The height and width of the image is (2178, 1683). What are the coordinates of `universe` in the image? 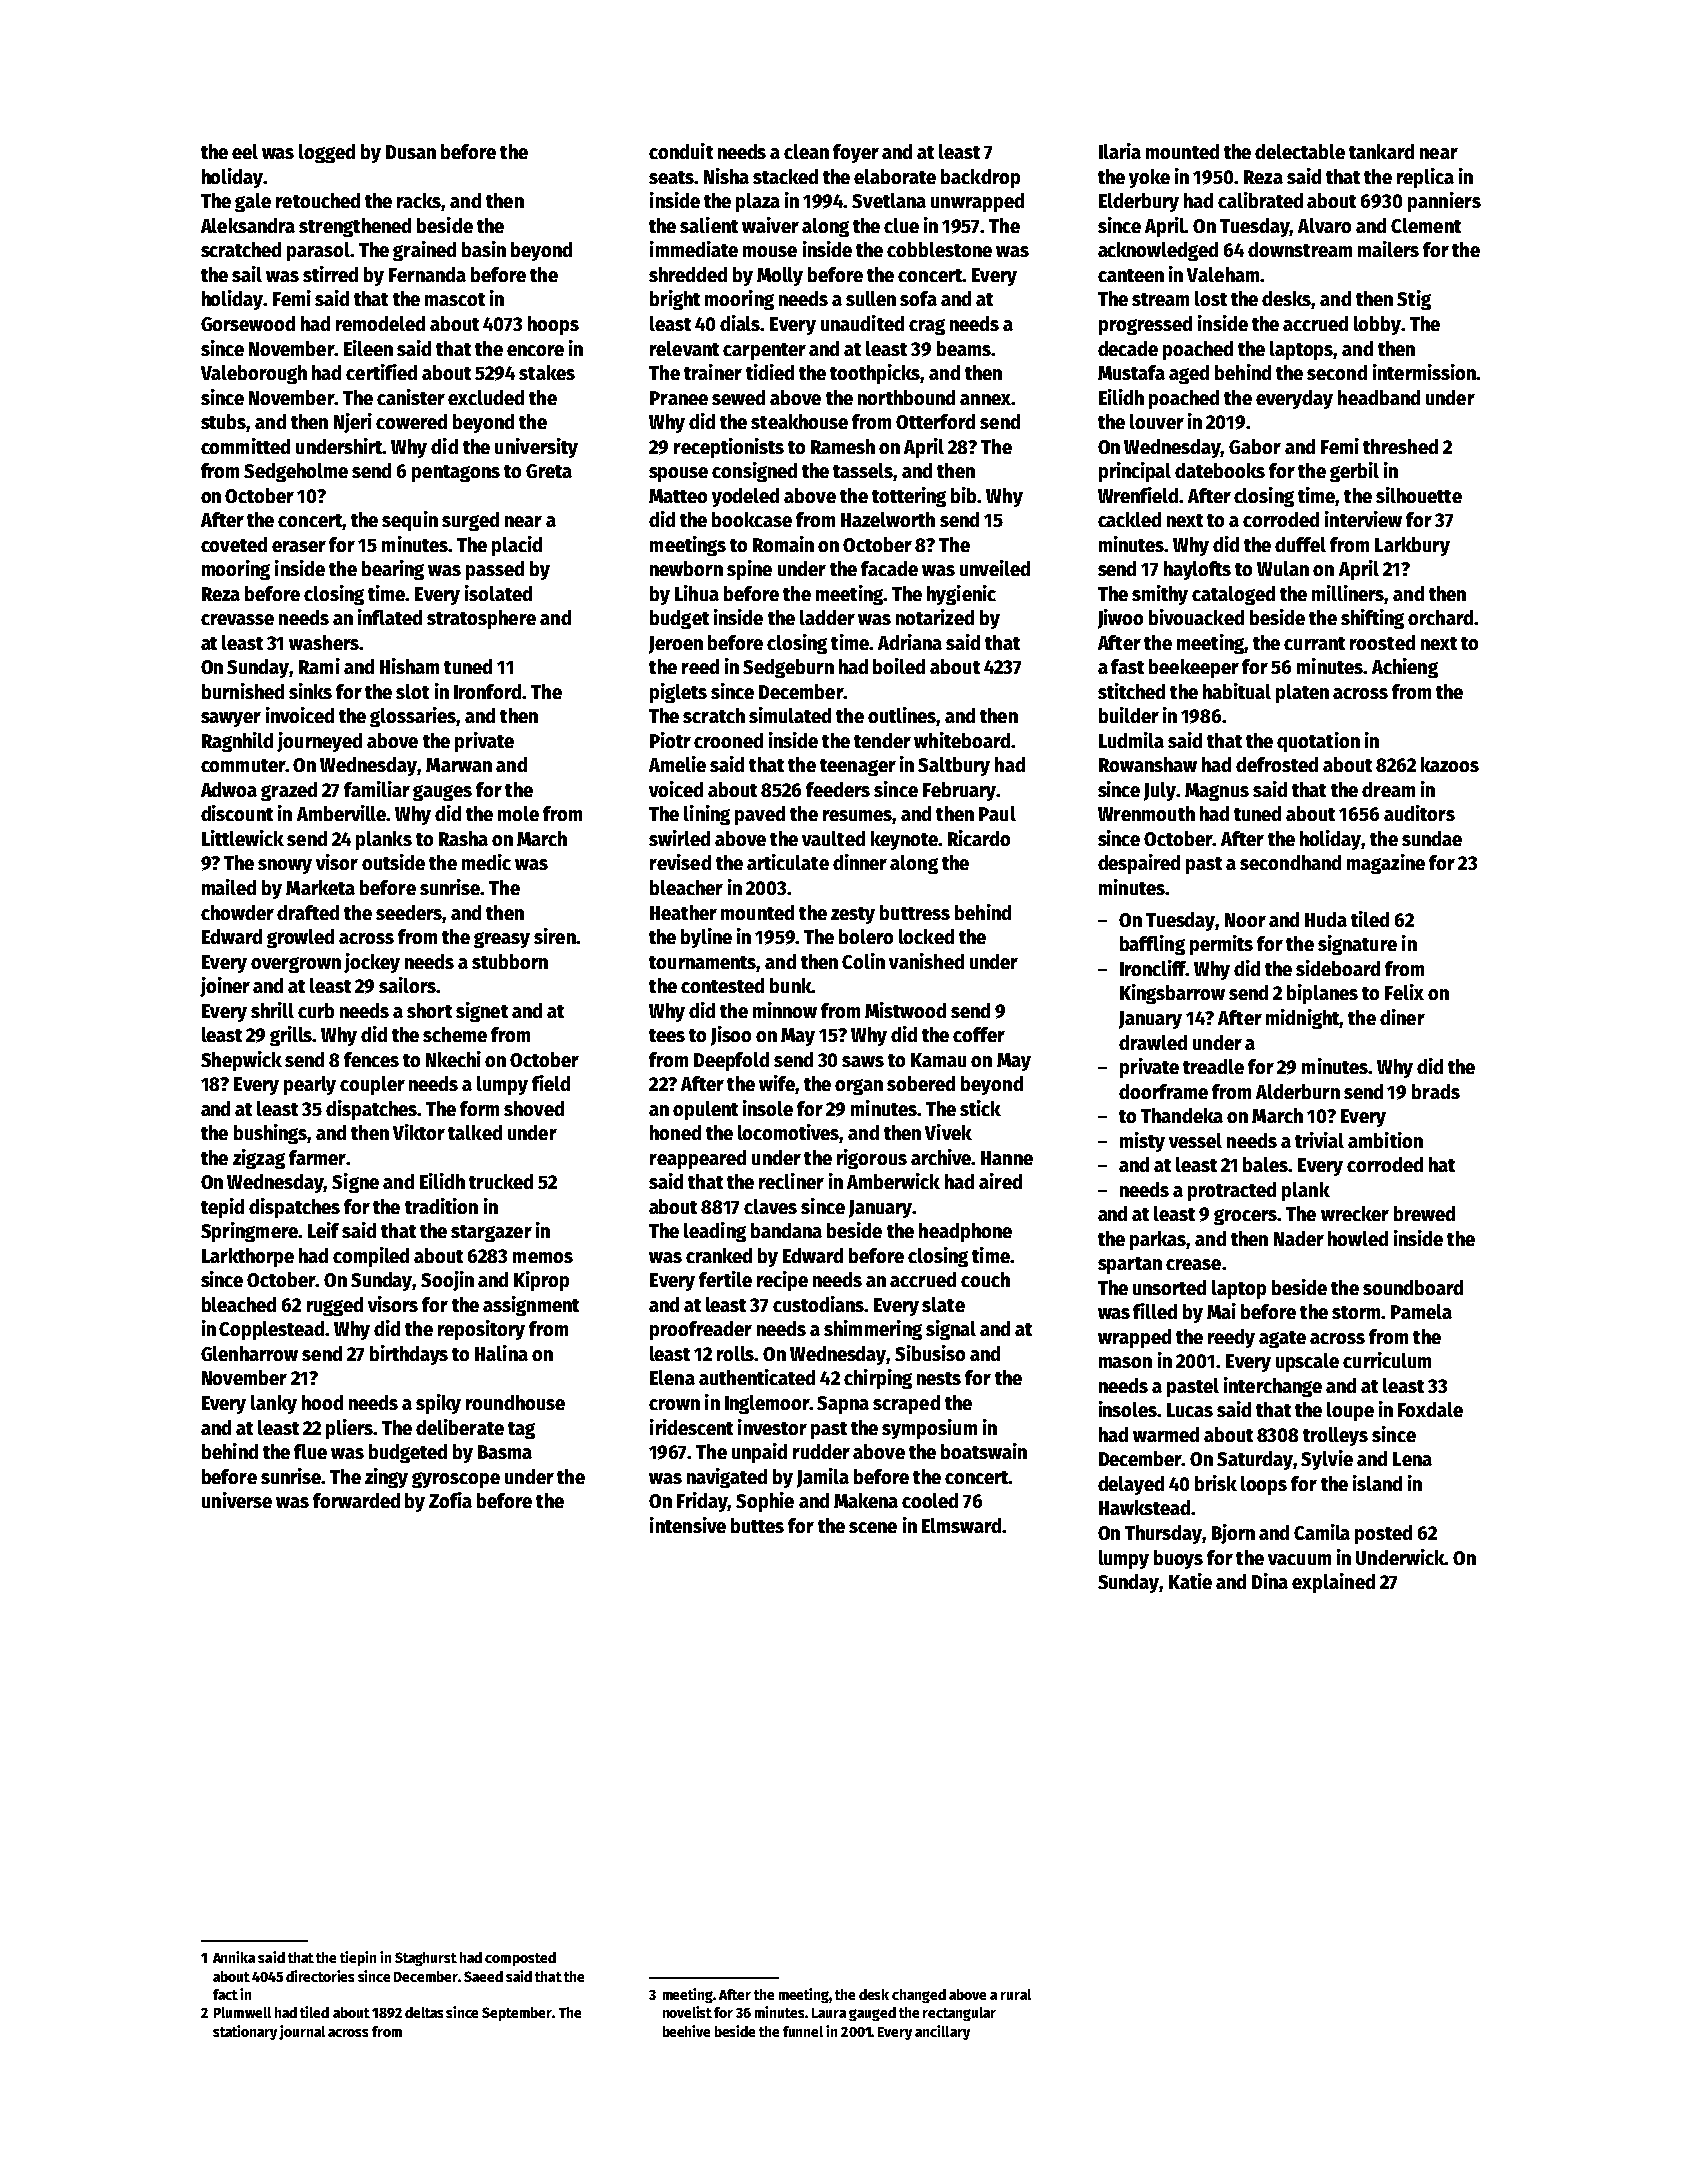 It's located at (237, 1500).
